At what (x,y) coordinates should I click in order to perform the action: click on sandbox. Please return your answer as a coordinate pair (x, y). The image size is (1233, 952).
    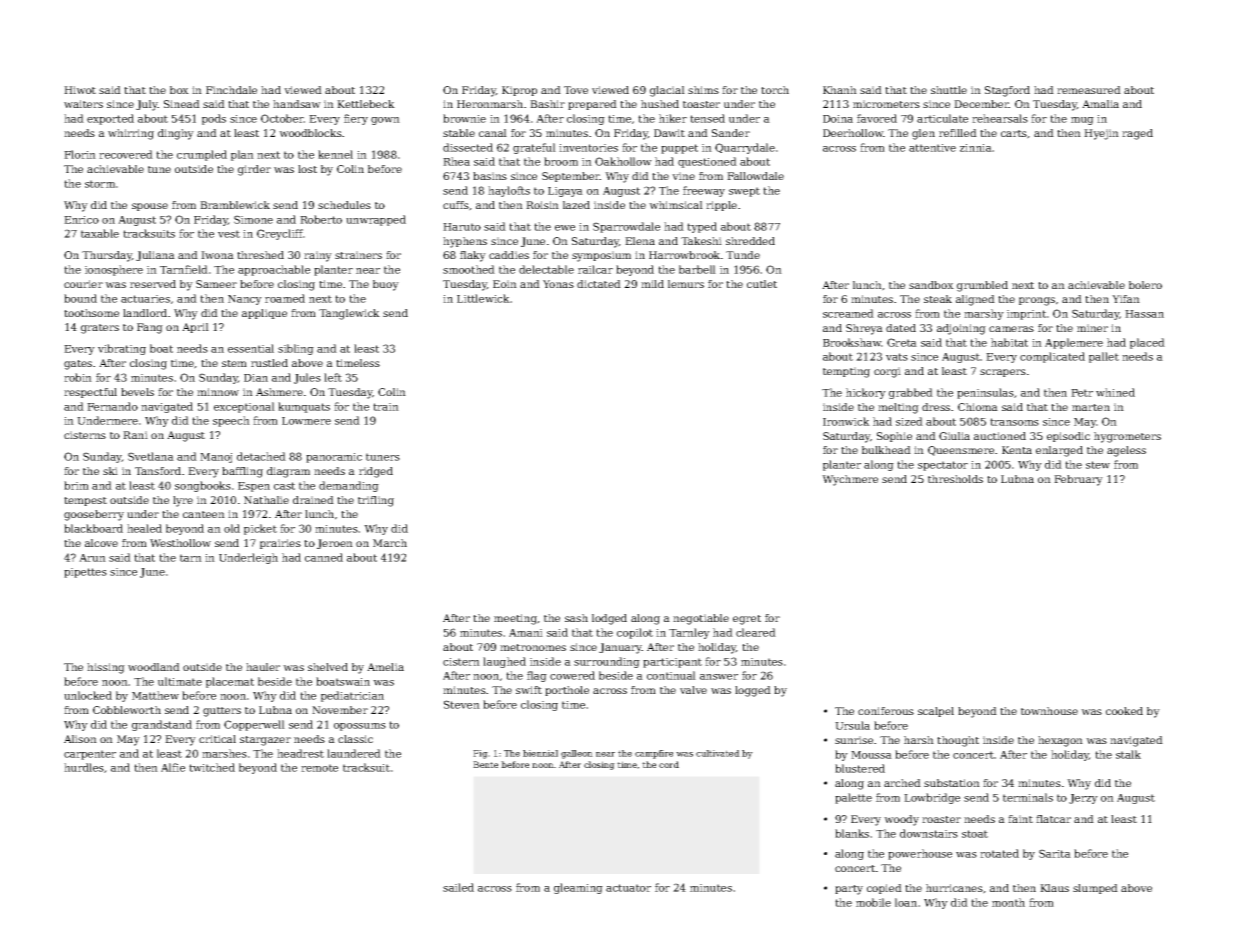
    Looking at the image, I should click on (931, 285).
